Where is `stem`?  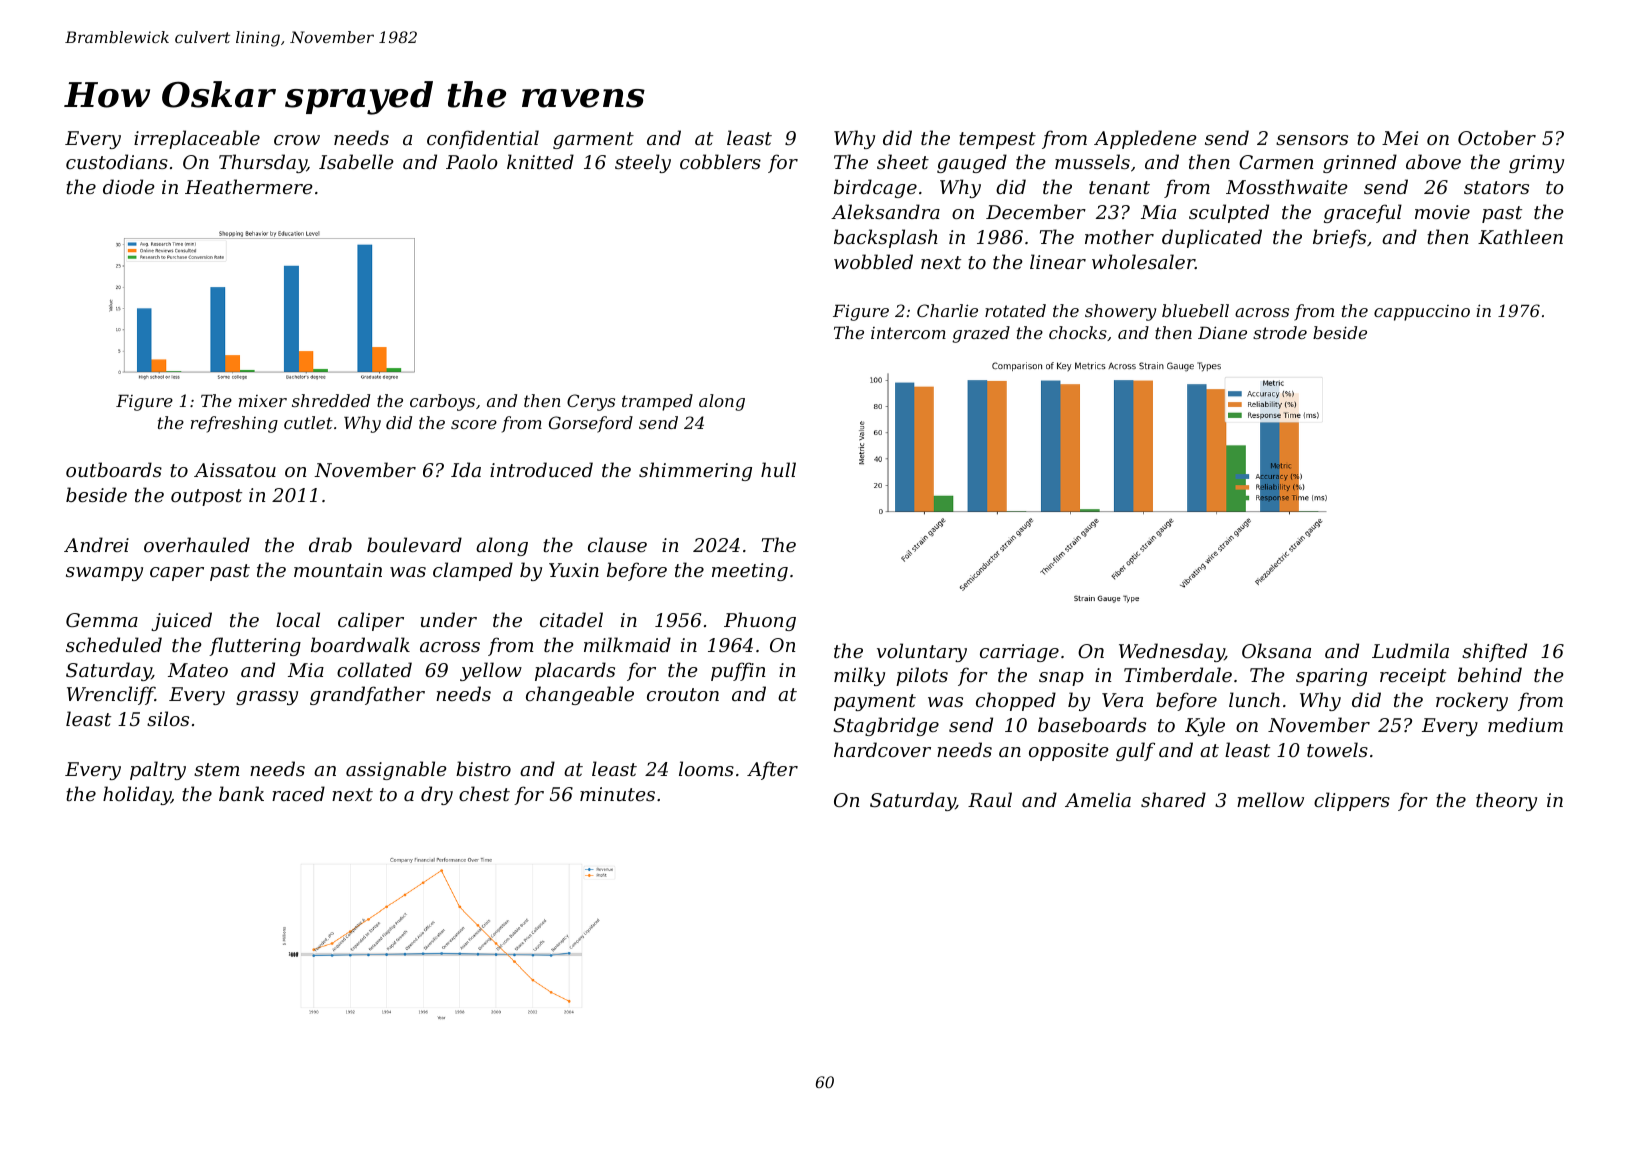 stem is located at coordinates (216, 769).
